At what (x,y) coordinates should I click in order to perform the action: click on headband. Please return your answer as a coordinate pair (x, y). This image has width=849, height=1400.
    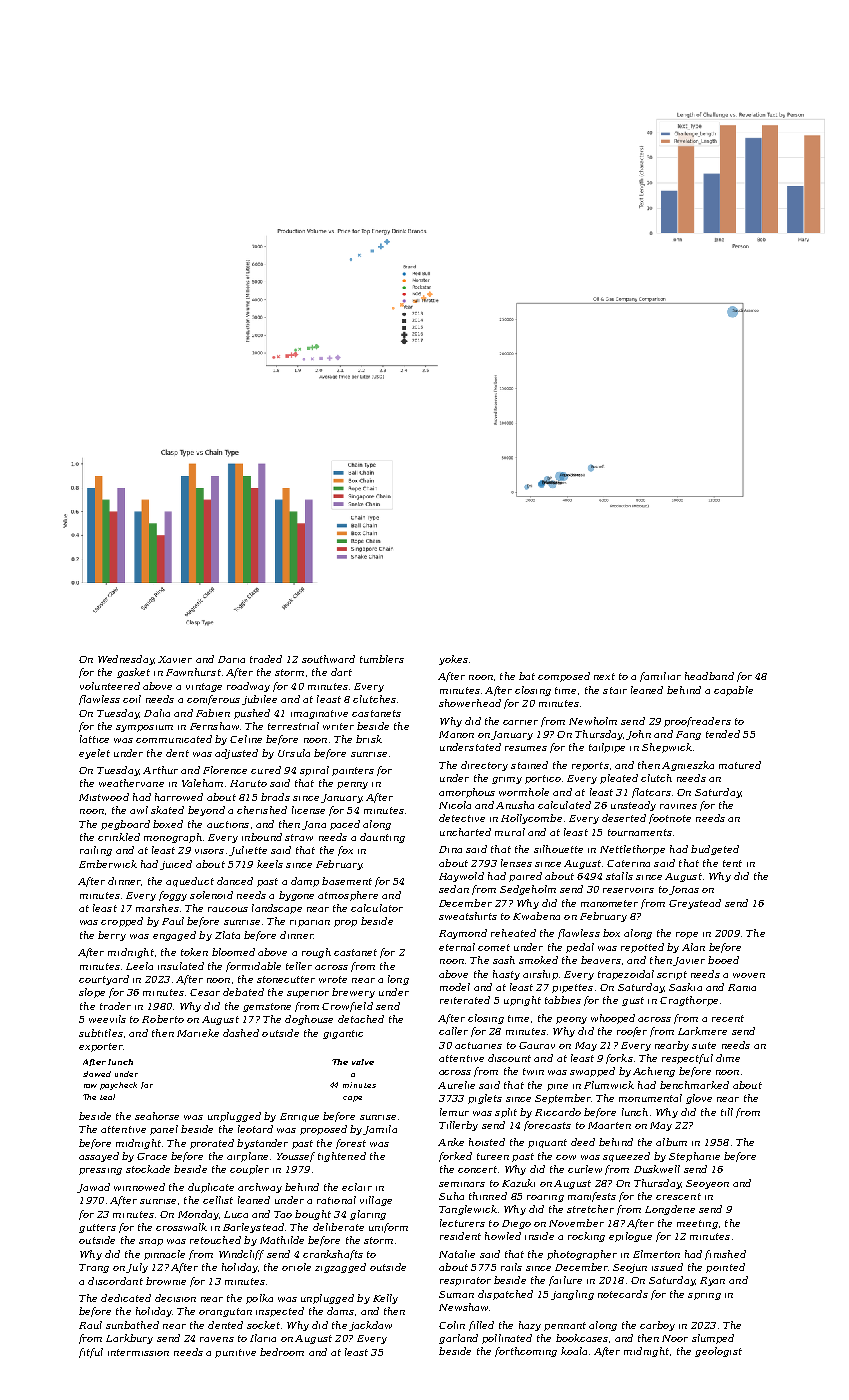
    Looking at the image, I should click on (709, 676).
